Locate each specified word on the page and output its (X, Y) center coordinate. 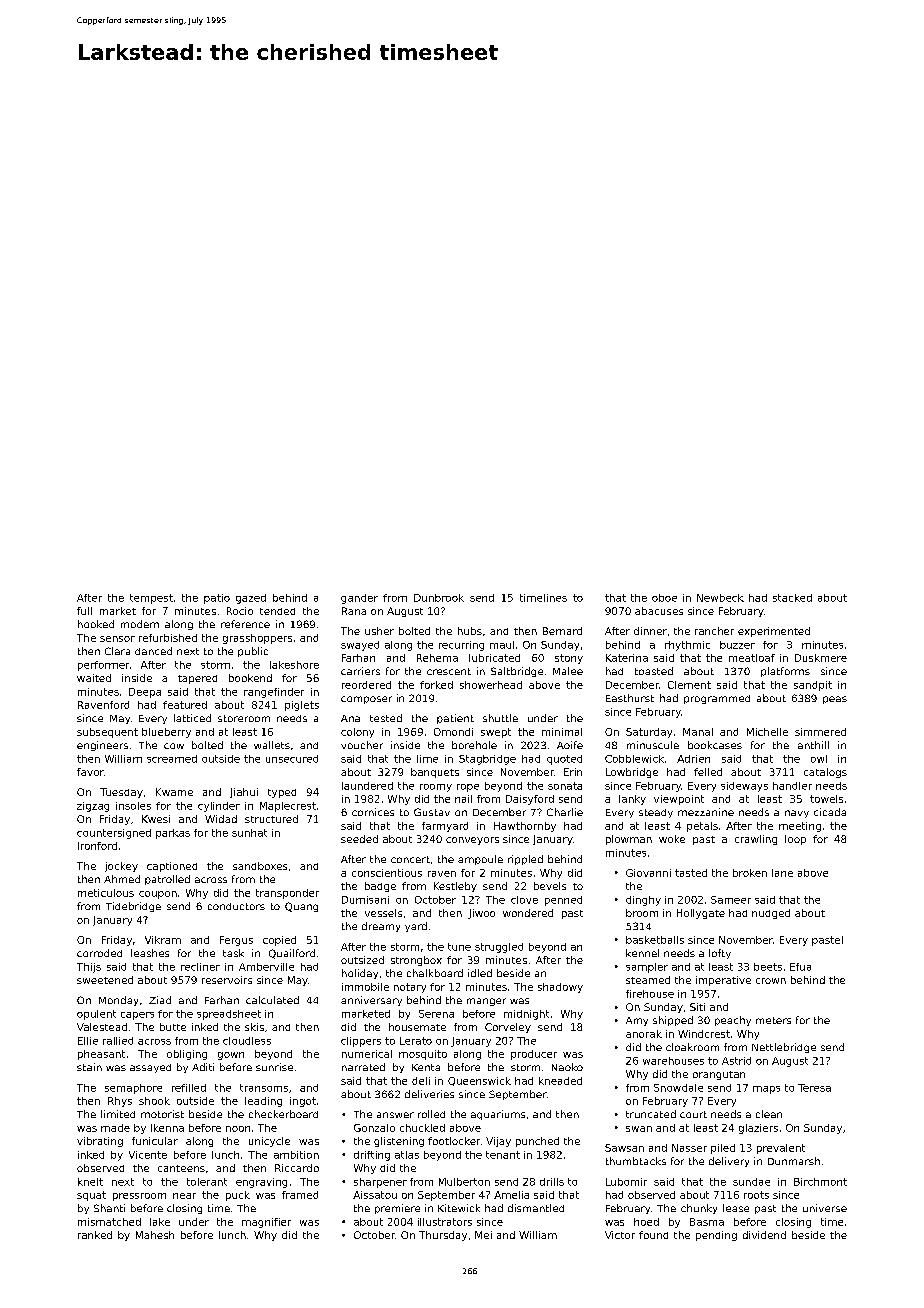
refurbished (168, 638)
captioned (172, 867)
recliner (200, 967)
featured (185, 705)
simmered (820, 732)
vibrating (100, 1142)
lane (782, 873)
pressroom (139, 1197)
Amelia (511, 1195)
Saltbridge (517, 672)
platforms (785, 672)
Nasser (689, 1148)
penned (563, 901)
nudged (771, 914)
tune (459, 947)
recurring (461, 646)
